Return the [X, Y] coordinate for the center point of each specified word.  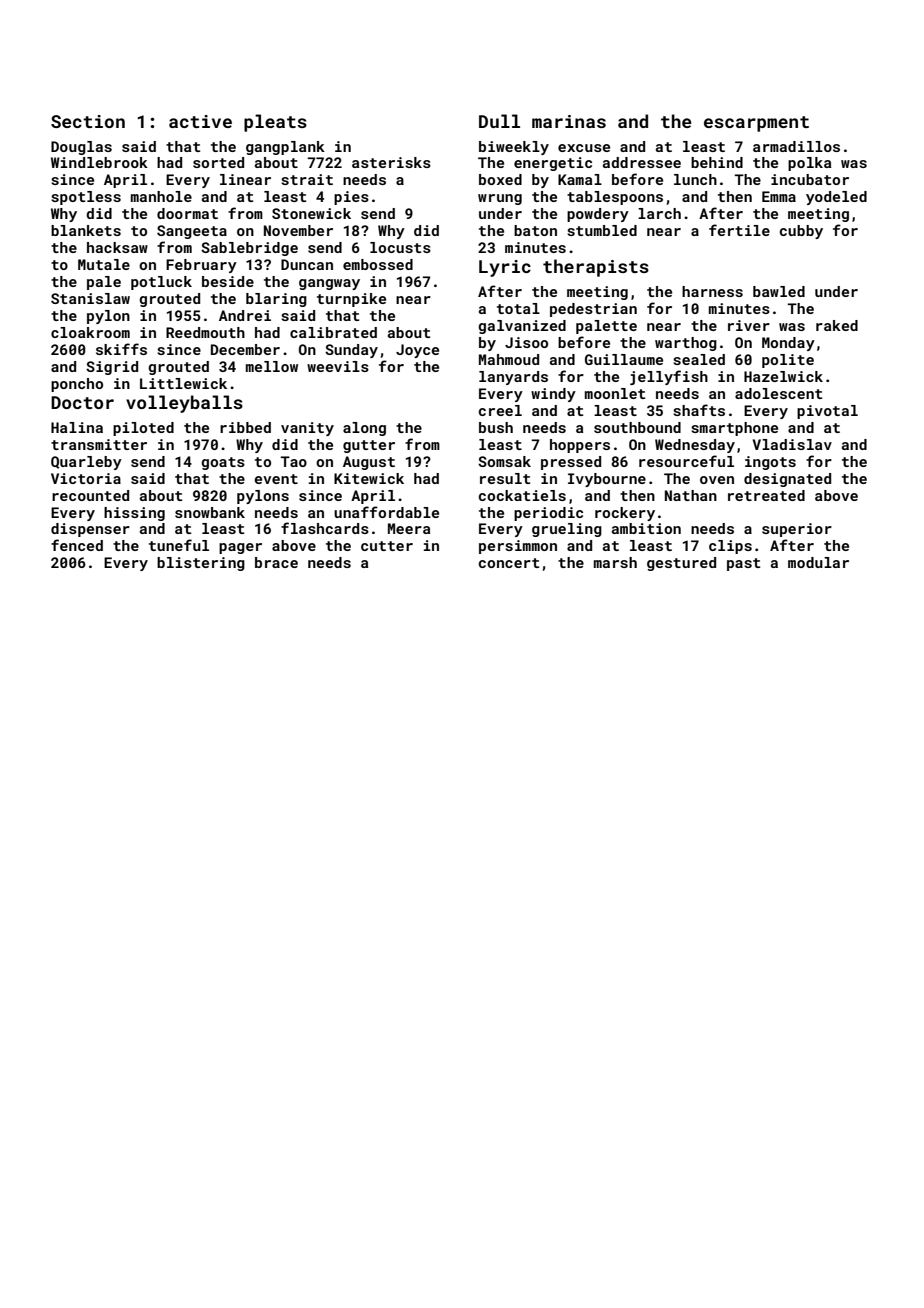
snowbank [210, 512]
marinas [569, 121]
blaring [276, 300]
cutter [387, 546]
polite [788, 361]
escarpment [756, 124]
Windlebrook [99, 162]
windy [553, 395]
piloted [143, 429]
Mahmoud [509, 359]
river [749, 325]
